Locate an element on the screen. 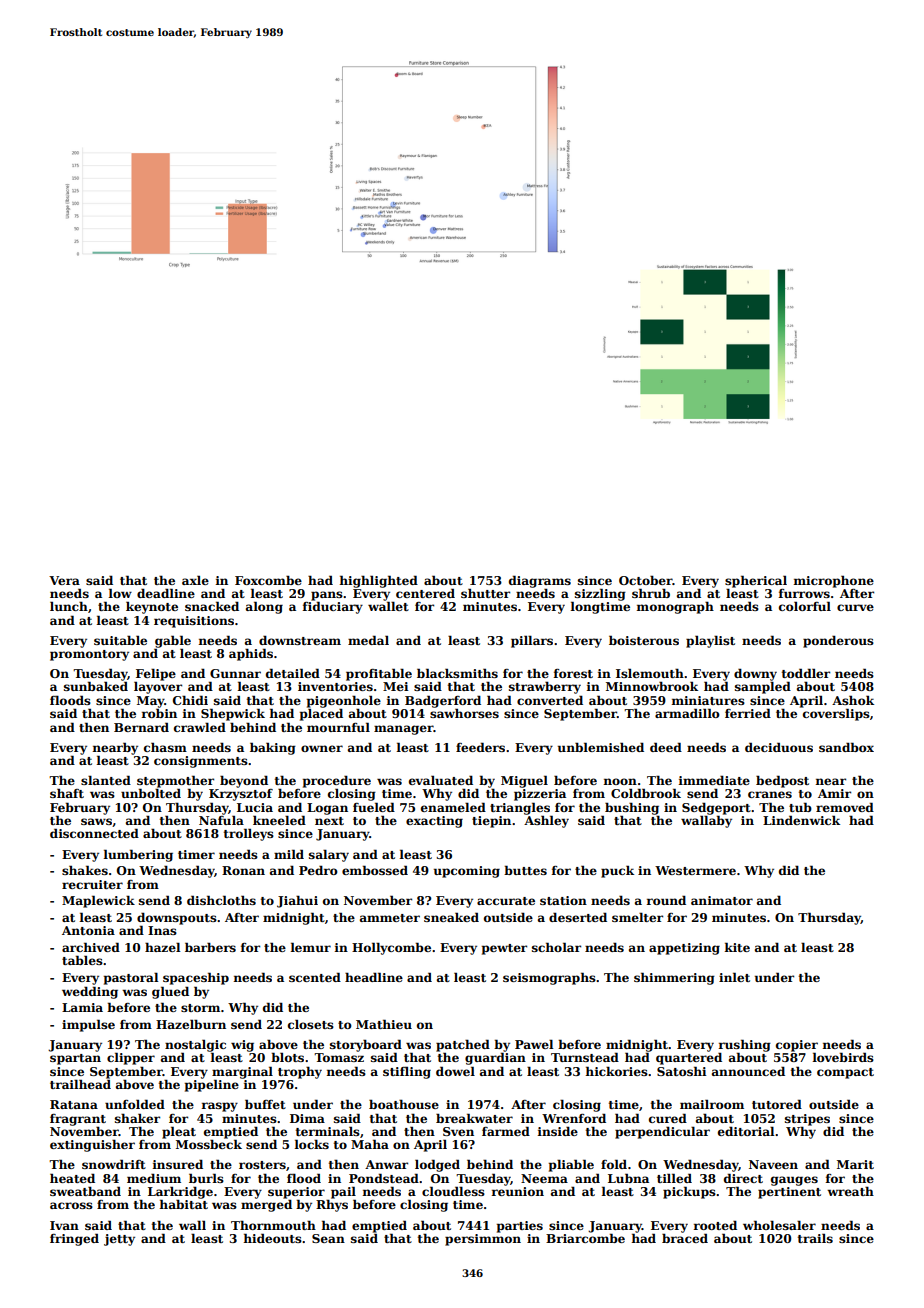 Image resolution: width=924 pixels, height=1308 pixels. axle is located at coordinates (195, 580).
